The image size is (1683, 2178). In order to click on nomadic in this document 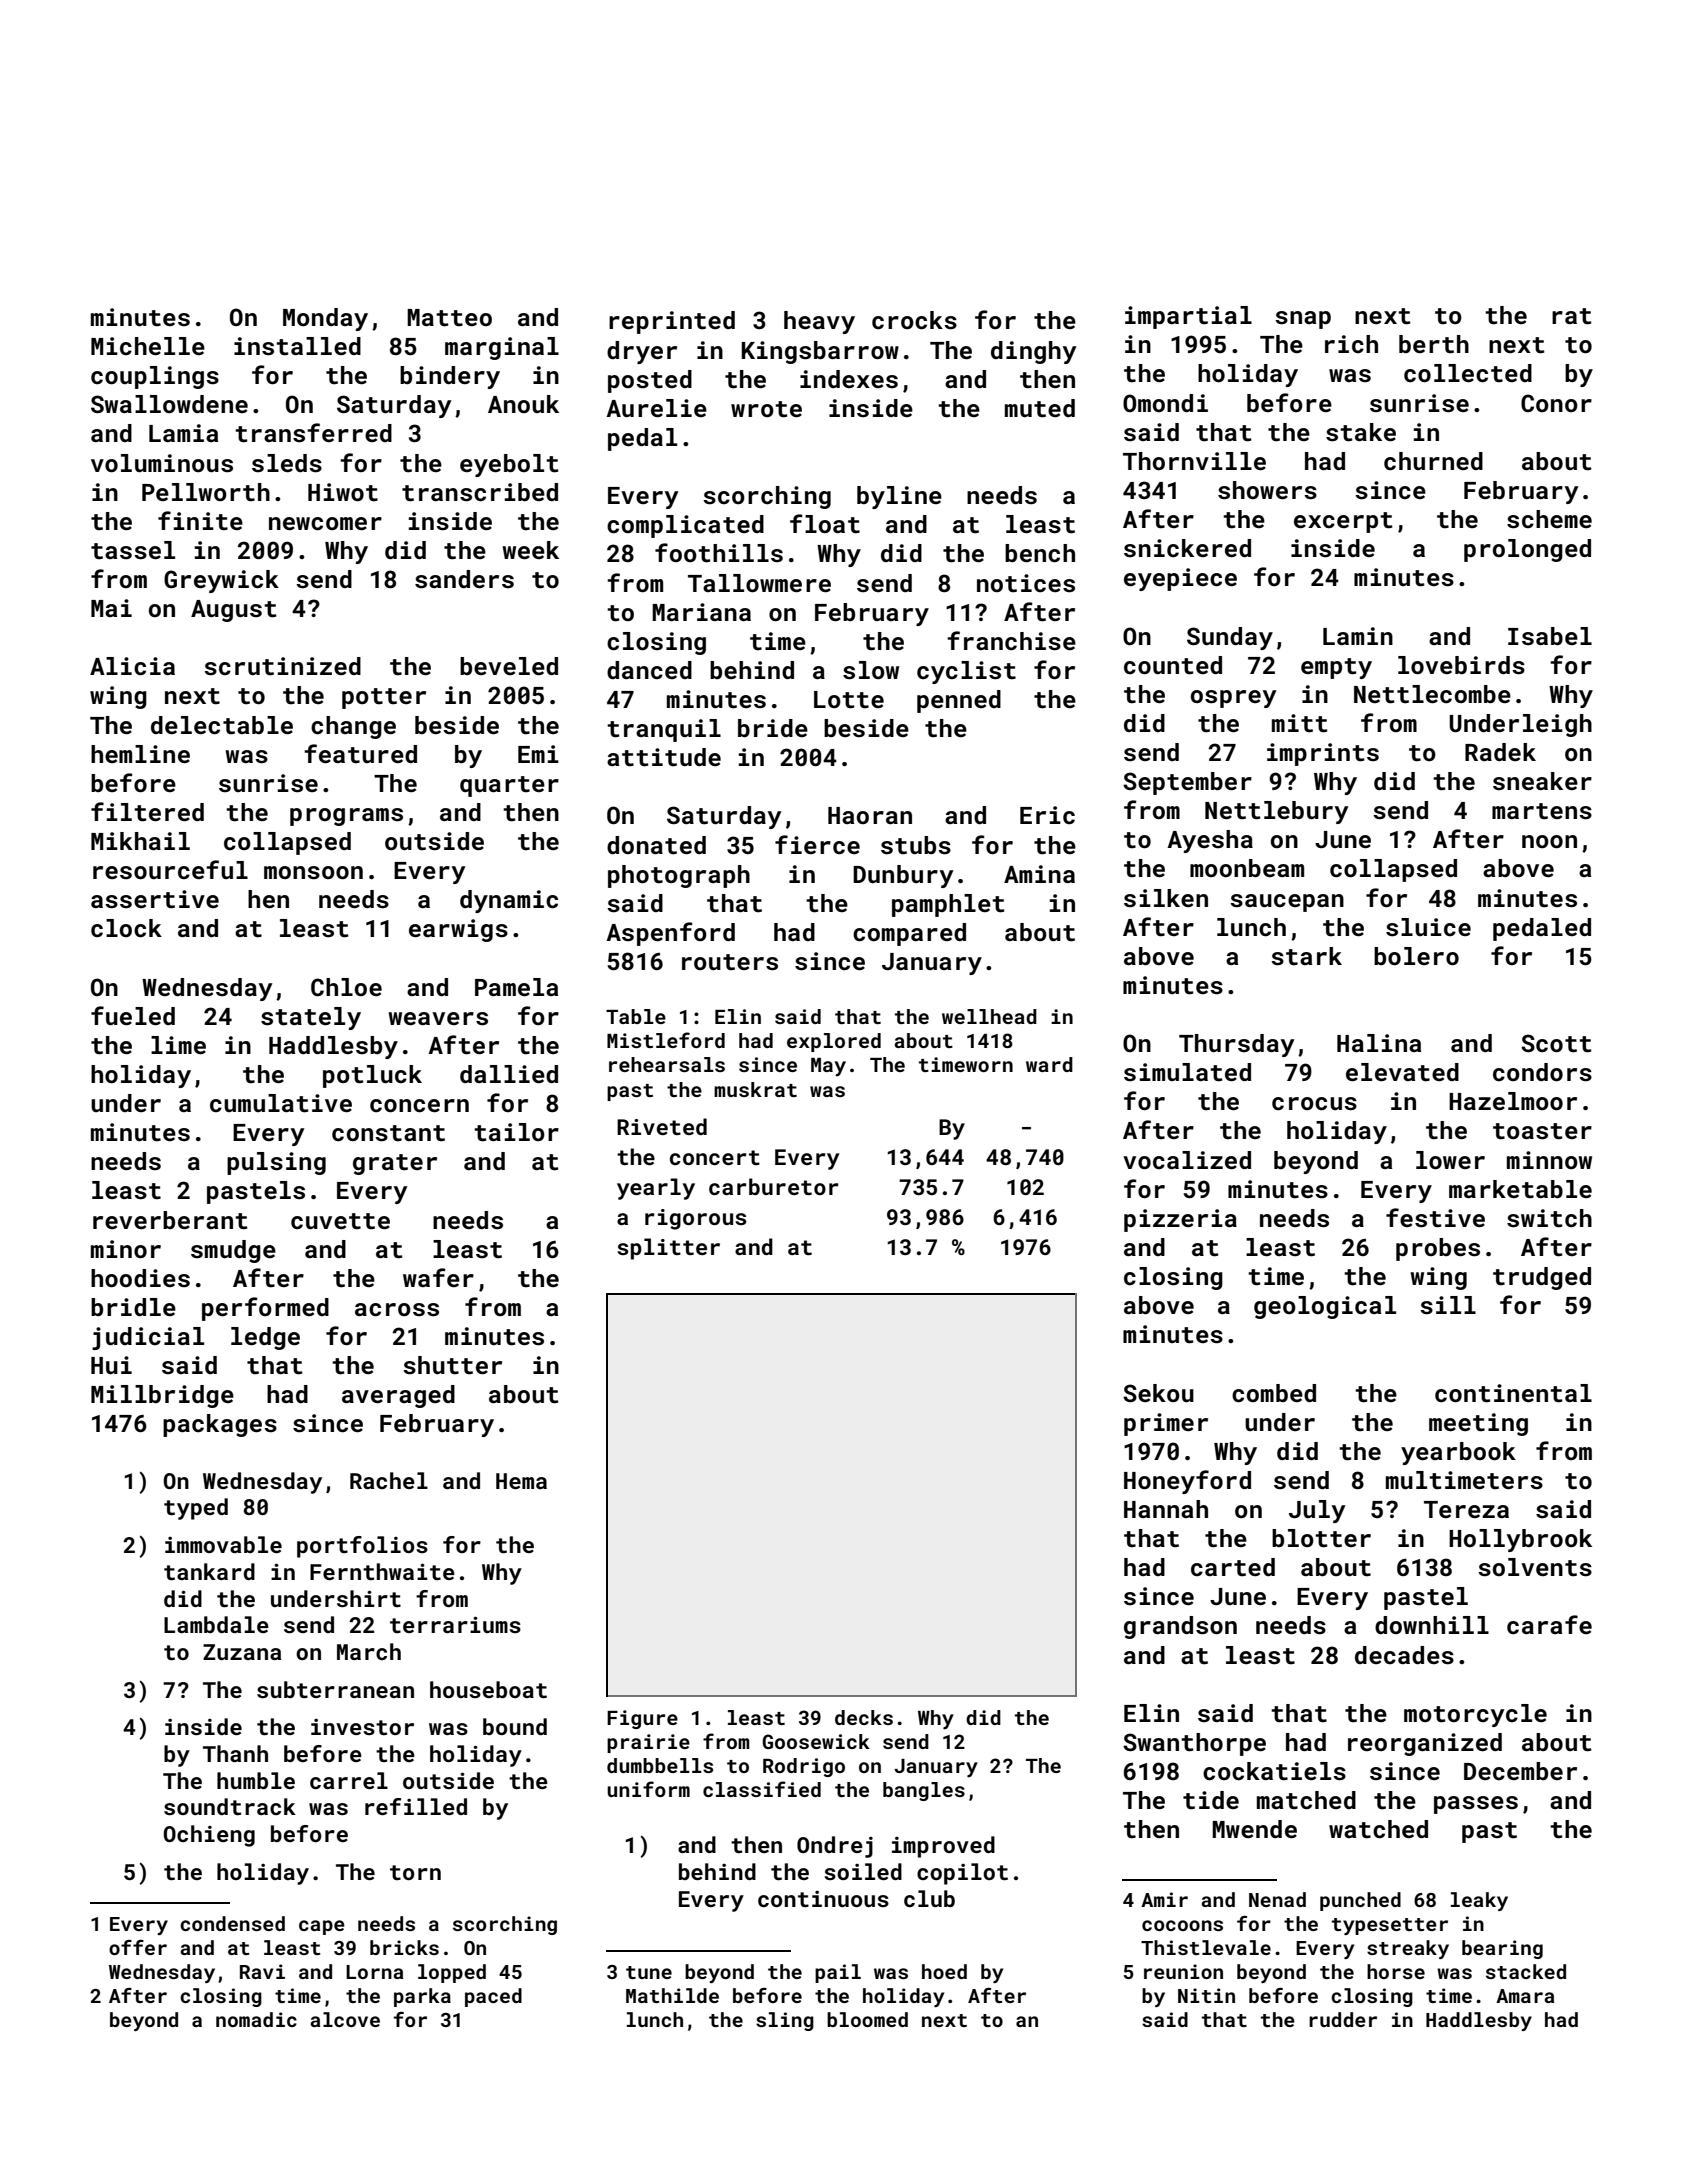, I will do `click(256, 2019)`.
